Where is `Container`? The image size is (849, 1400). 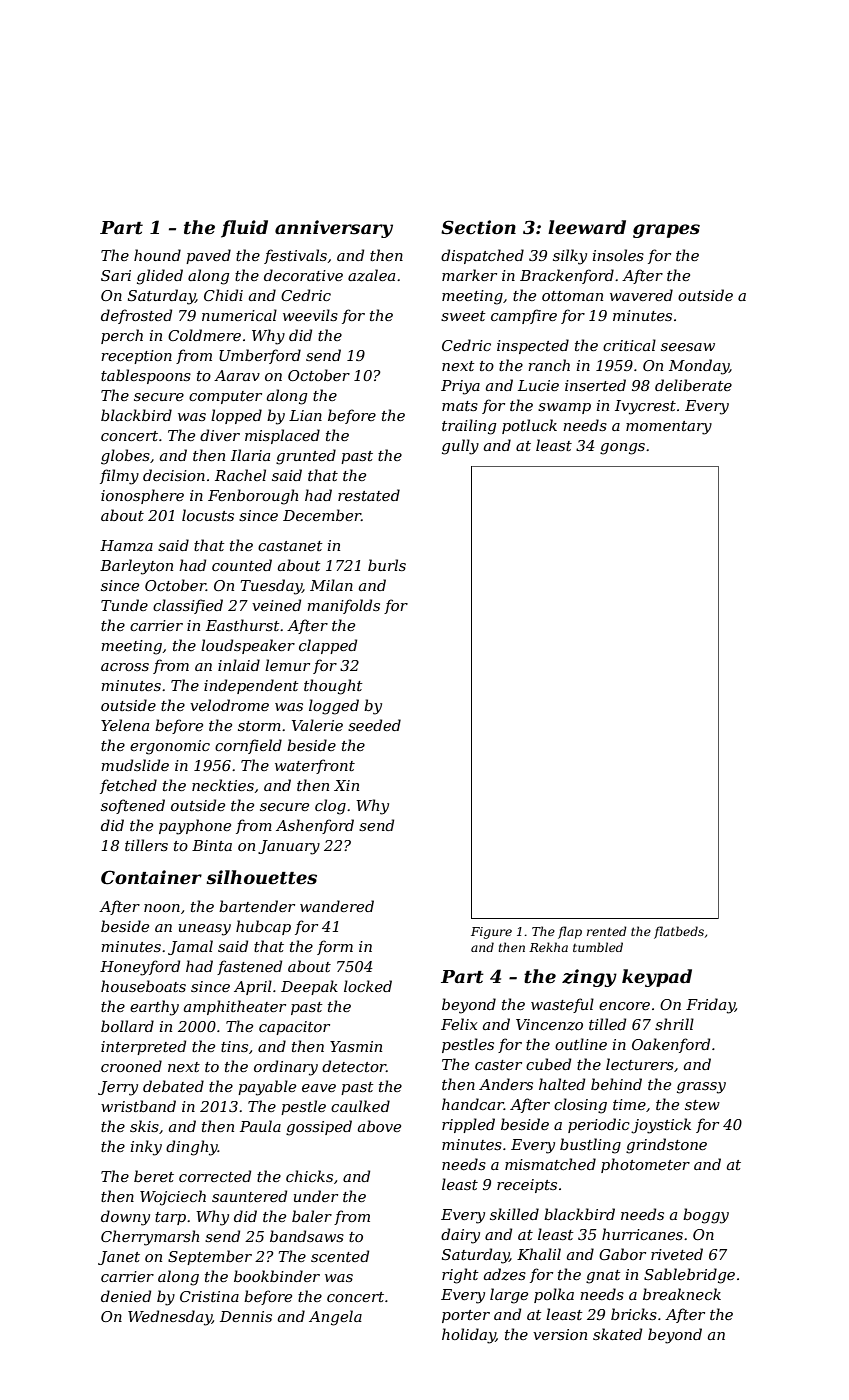
Container is located at coordinates (151, 877).
